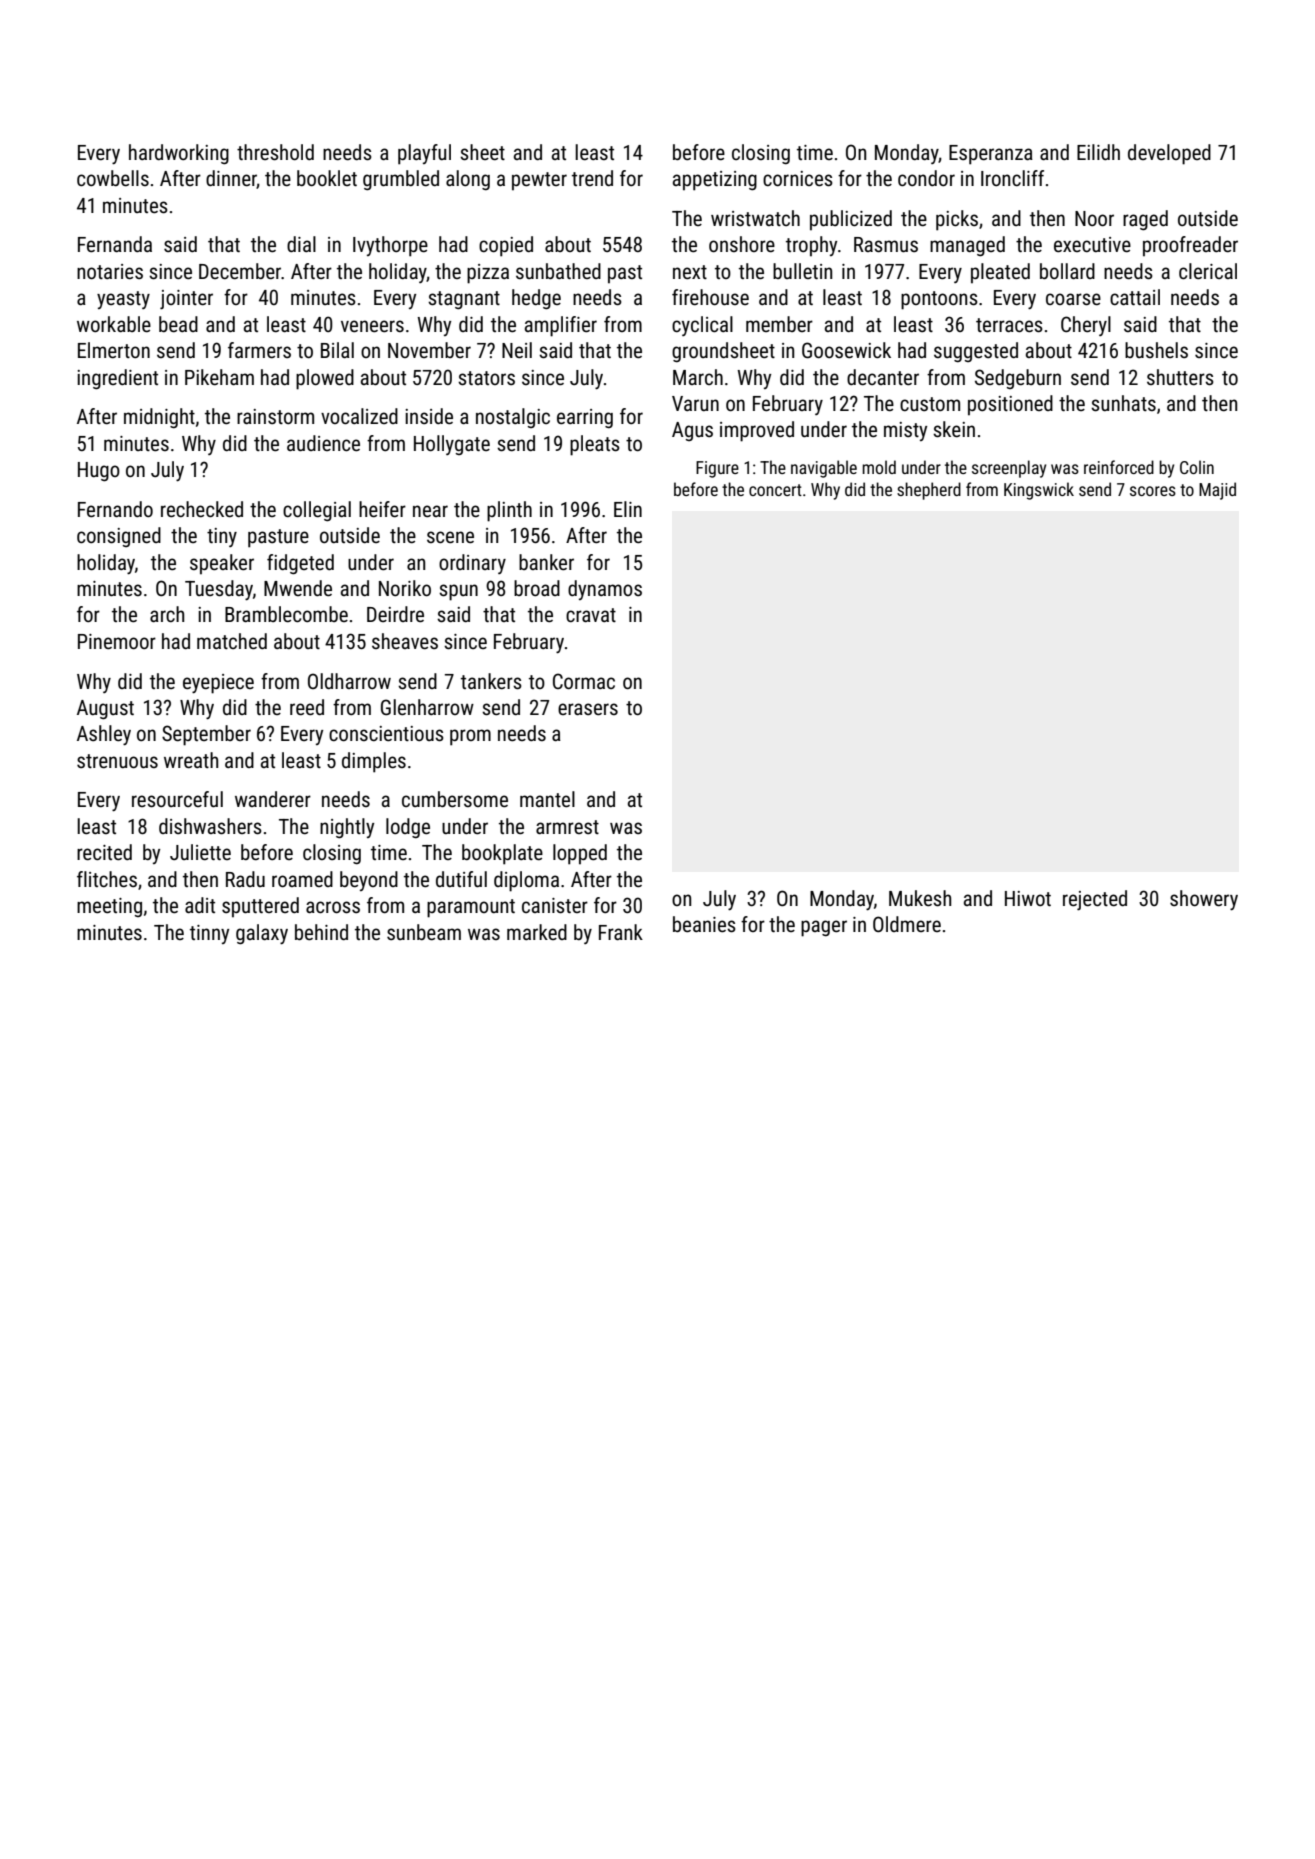  I want to click on Sedgeburn, so click(1018, 379).
